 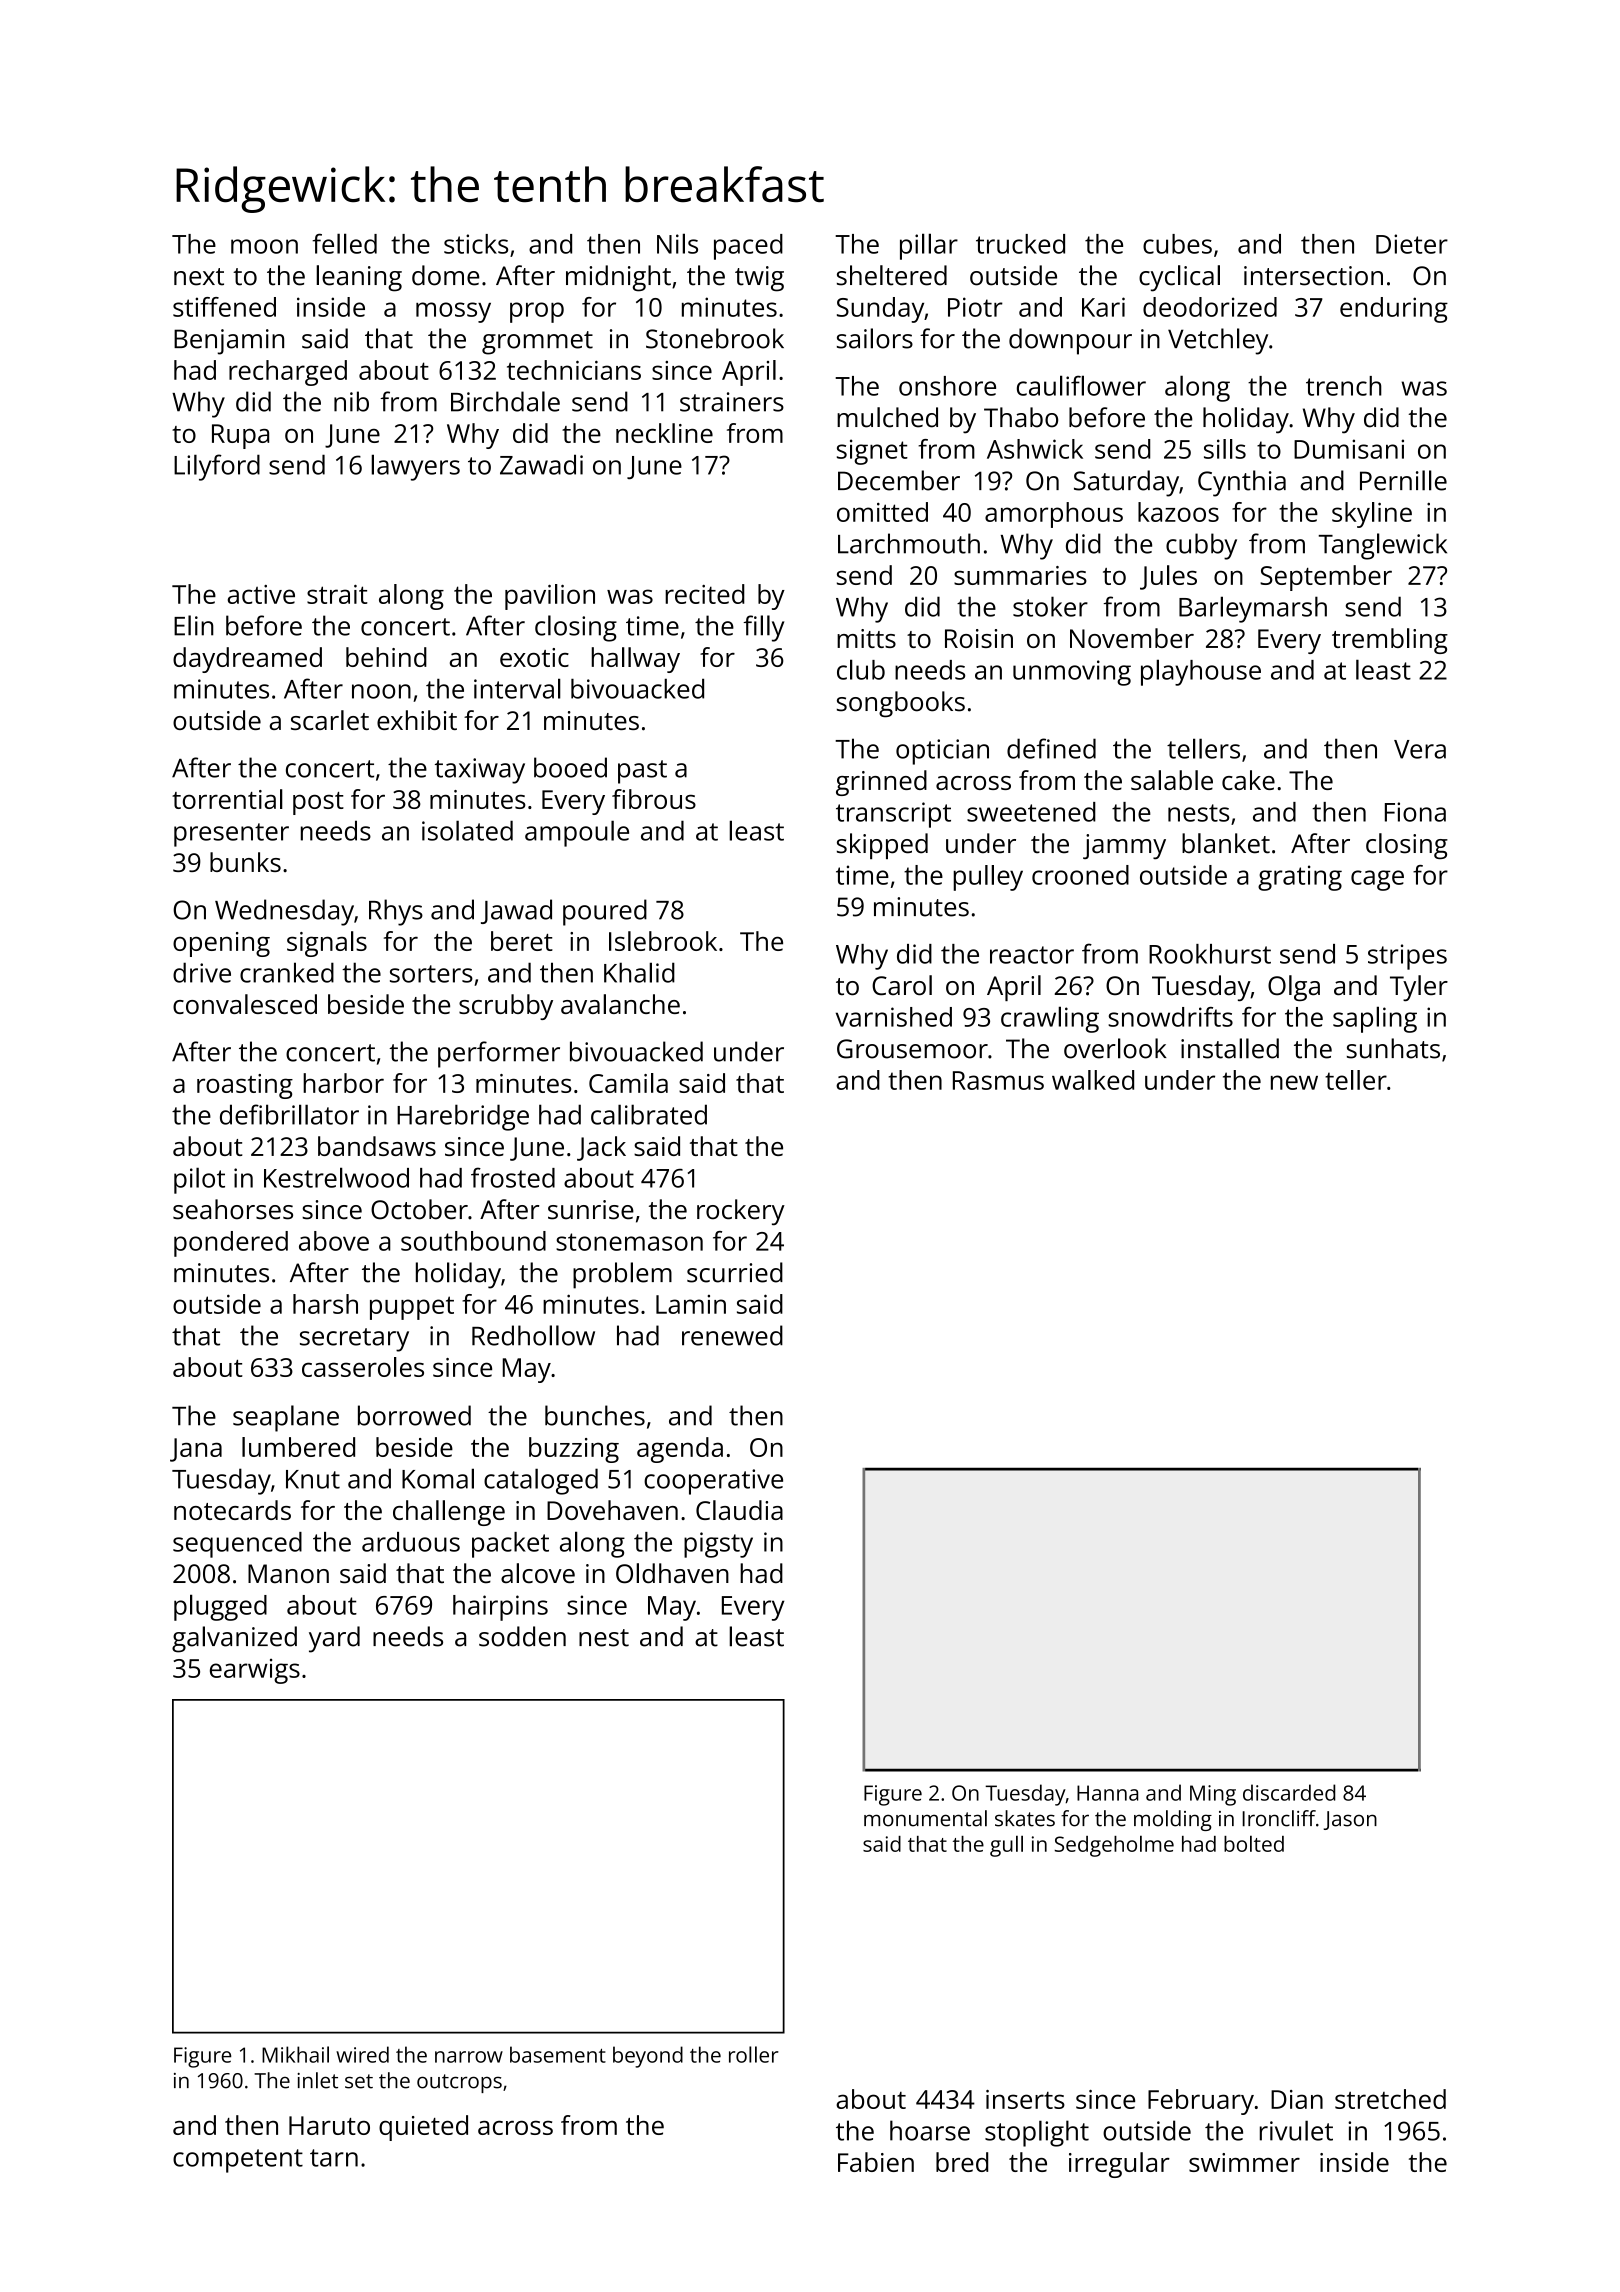 What do you see at coordinates (1393, 1048) in the document?
I see `sunhats` at bounding box center [1393, 1048].
